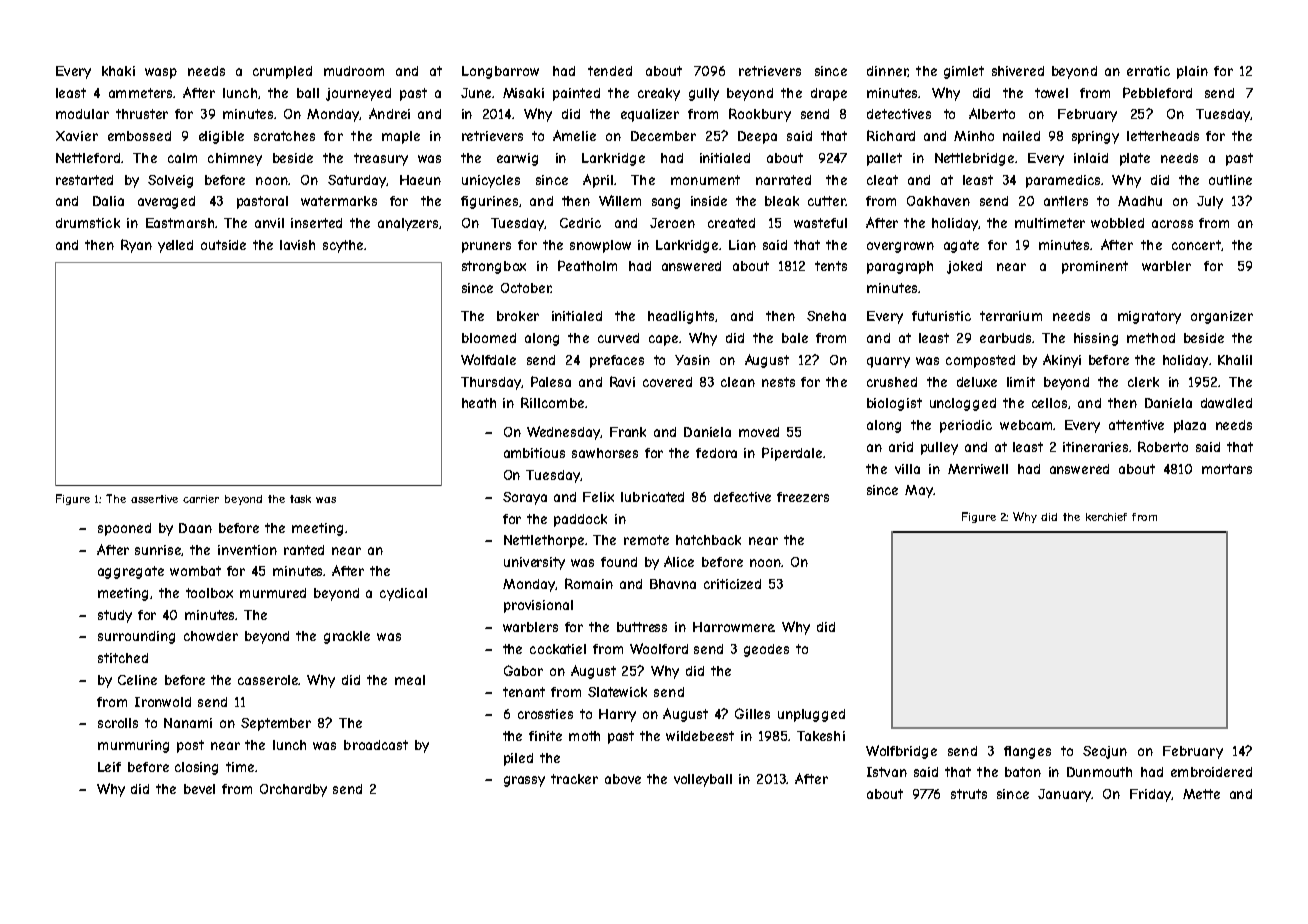 The image size is (1308, 924). What do you see at coordinates (659, 648) in the screenshot?
I see `Woolford` at bounding box center [659, 648].
